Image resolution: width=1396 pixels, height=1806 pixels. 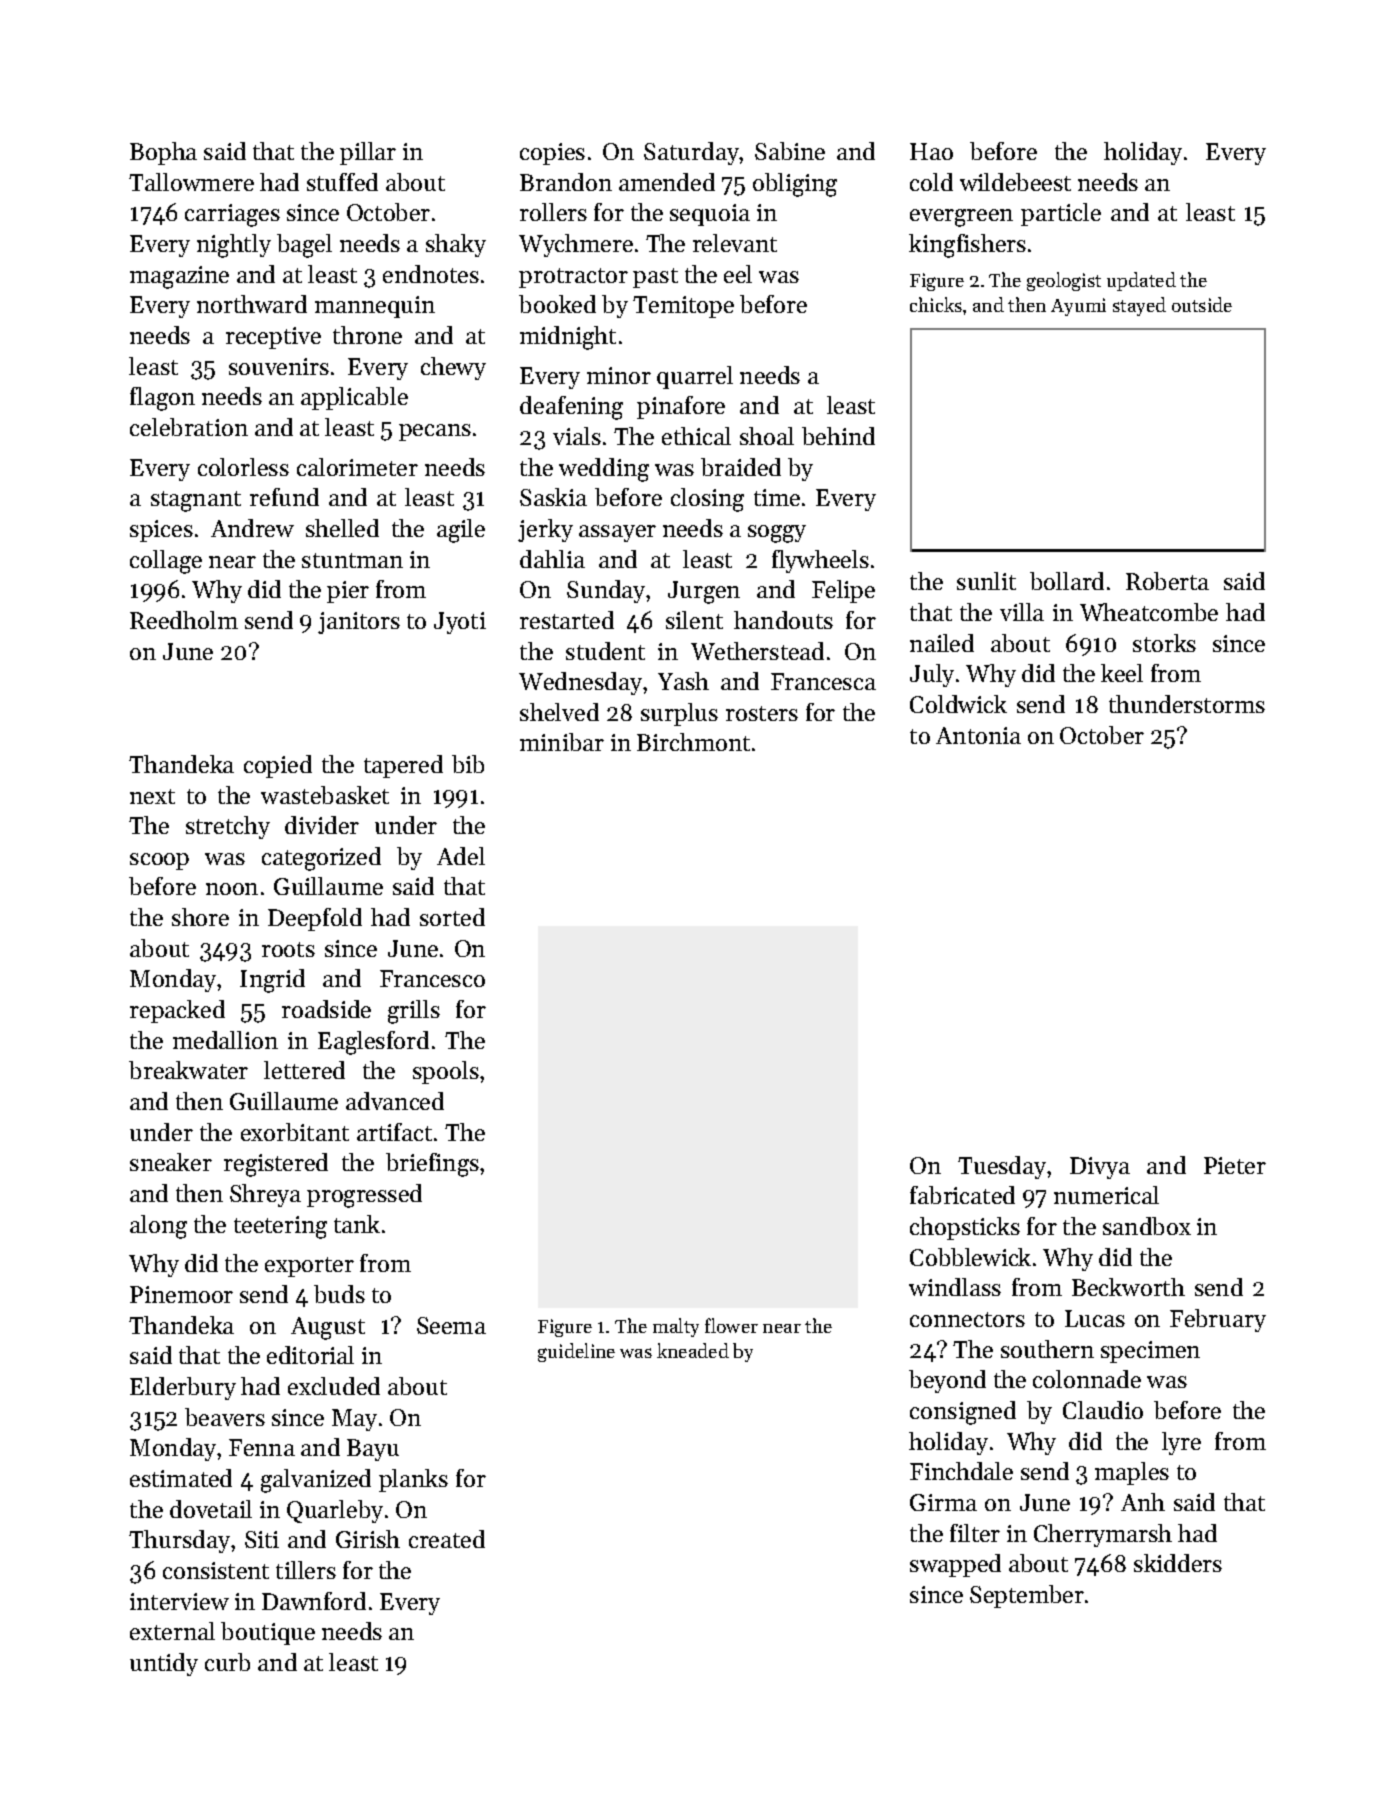 What do you see at coordinates (962, 1195) in the image?
I see `fabricated` at bounding box center [962, 1195].
